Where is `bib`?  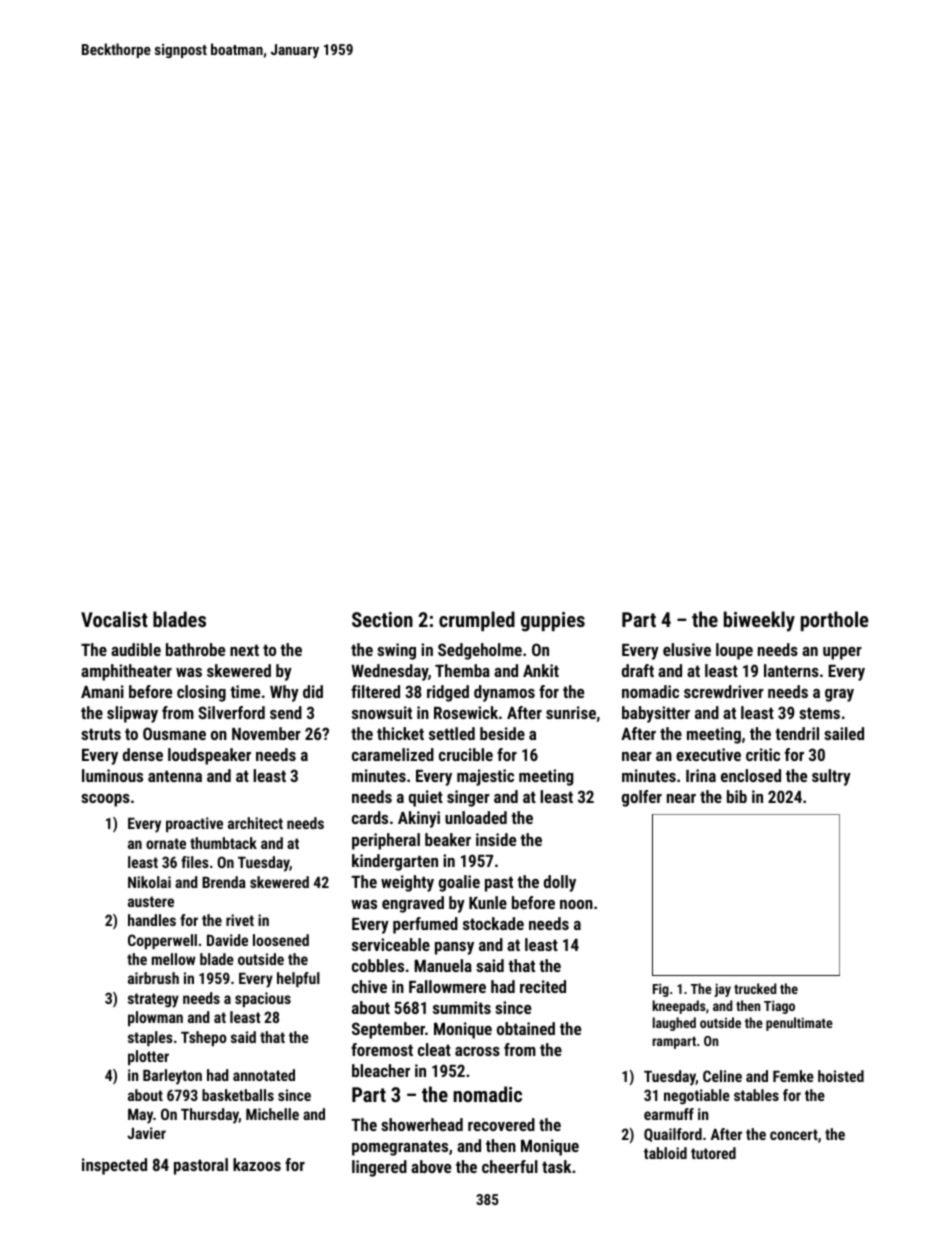
bib is located at coordinates (737, 796).
